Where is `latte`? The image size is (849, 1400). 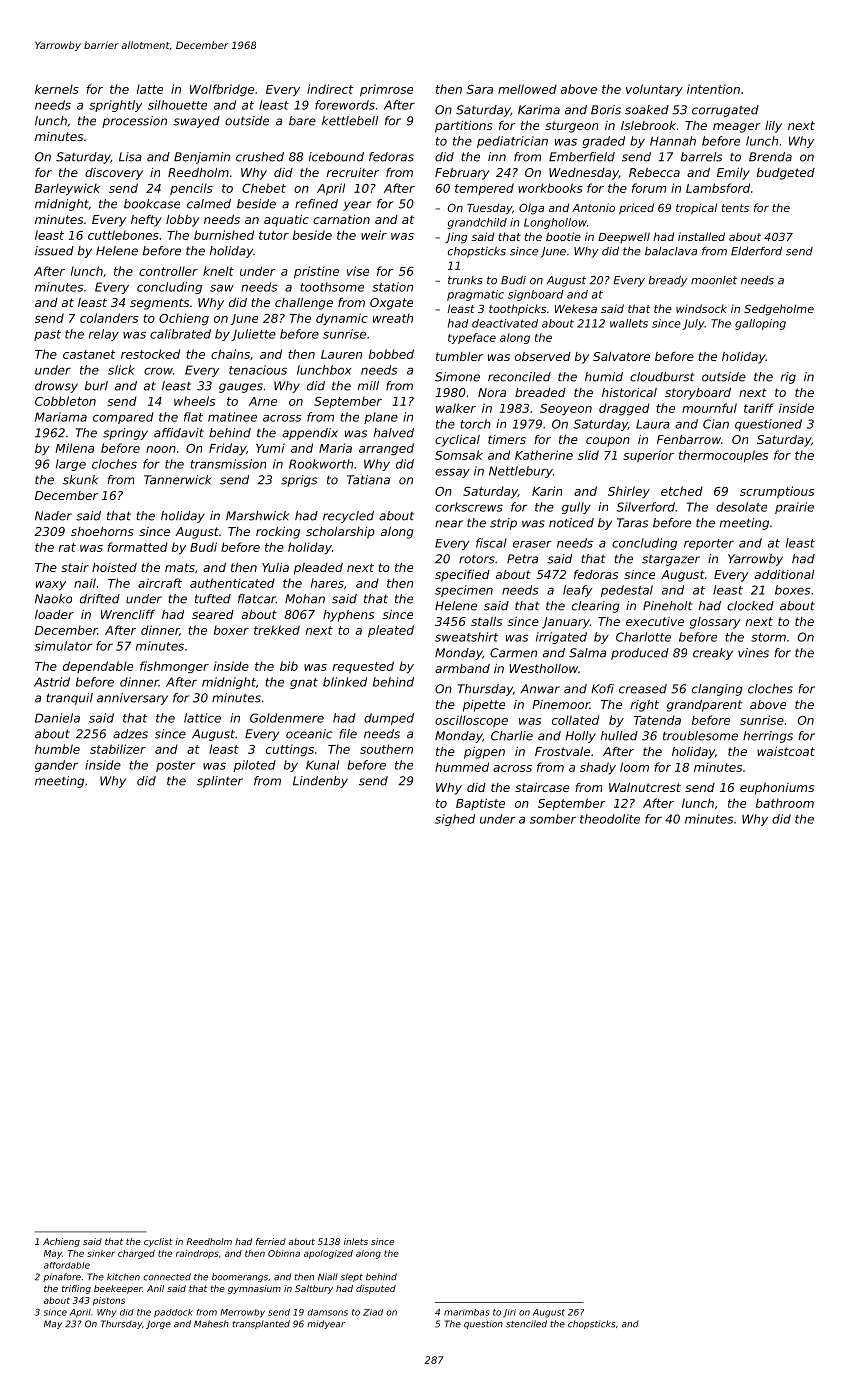 latte is located at coordinates (150, 89).
